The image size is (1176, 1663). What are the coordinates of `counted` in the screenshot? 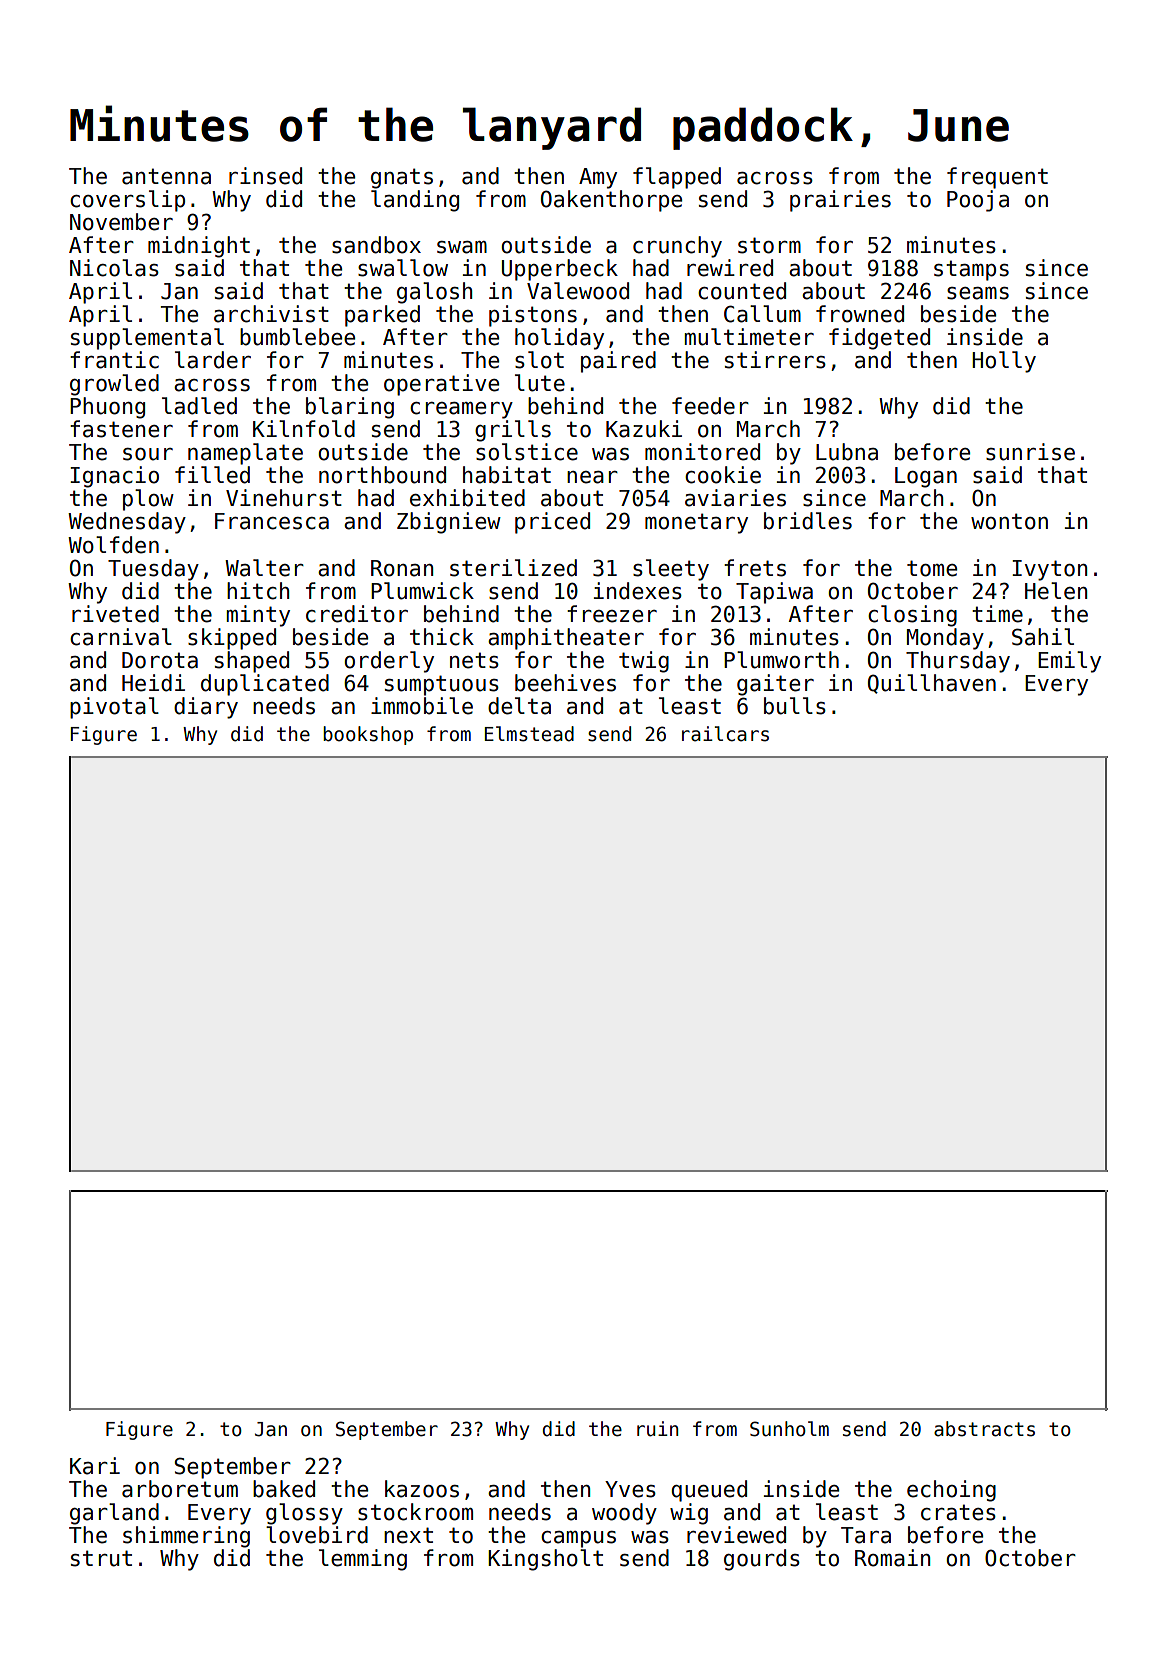 It's located at (742, 291).
